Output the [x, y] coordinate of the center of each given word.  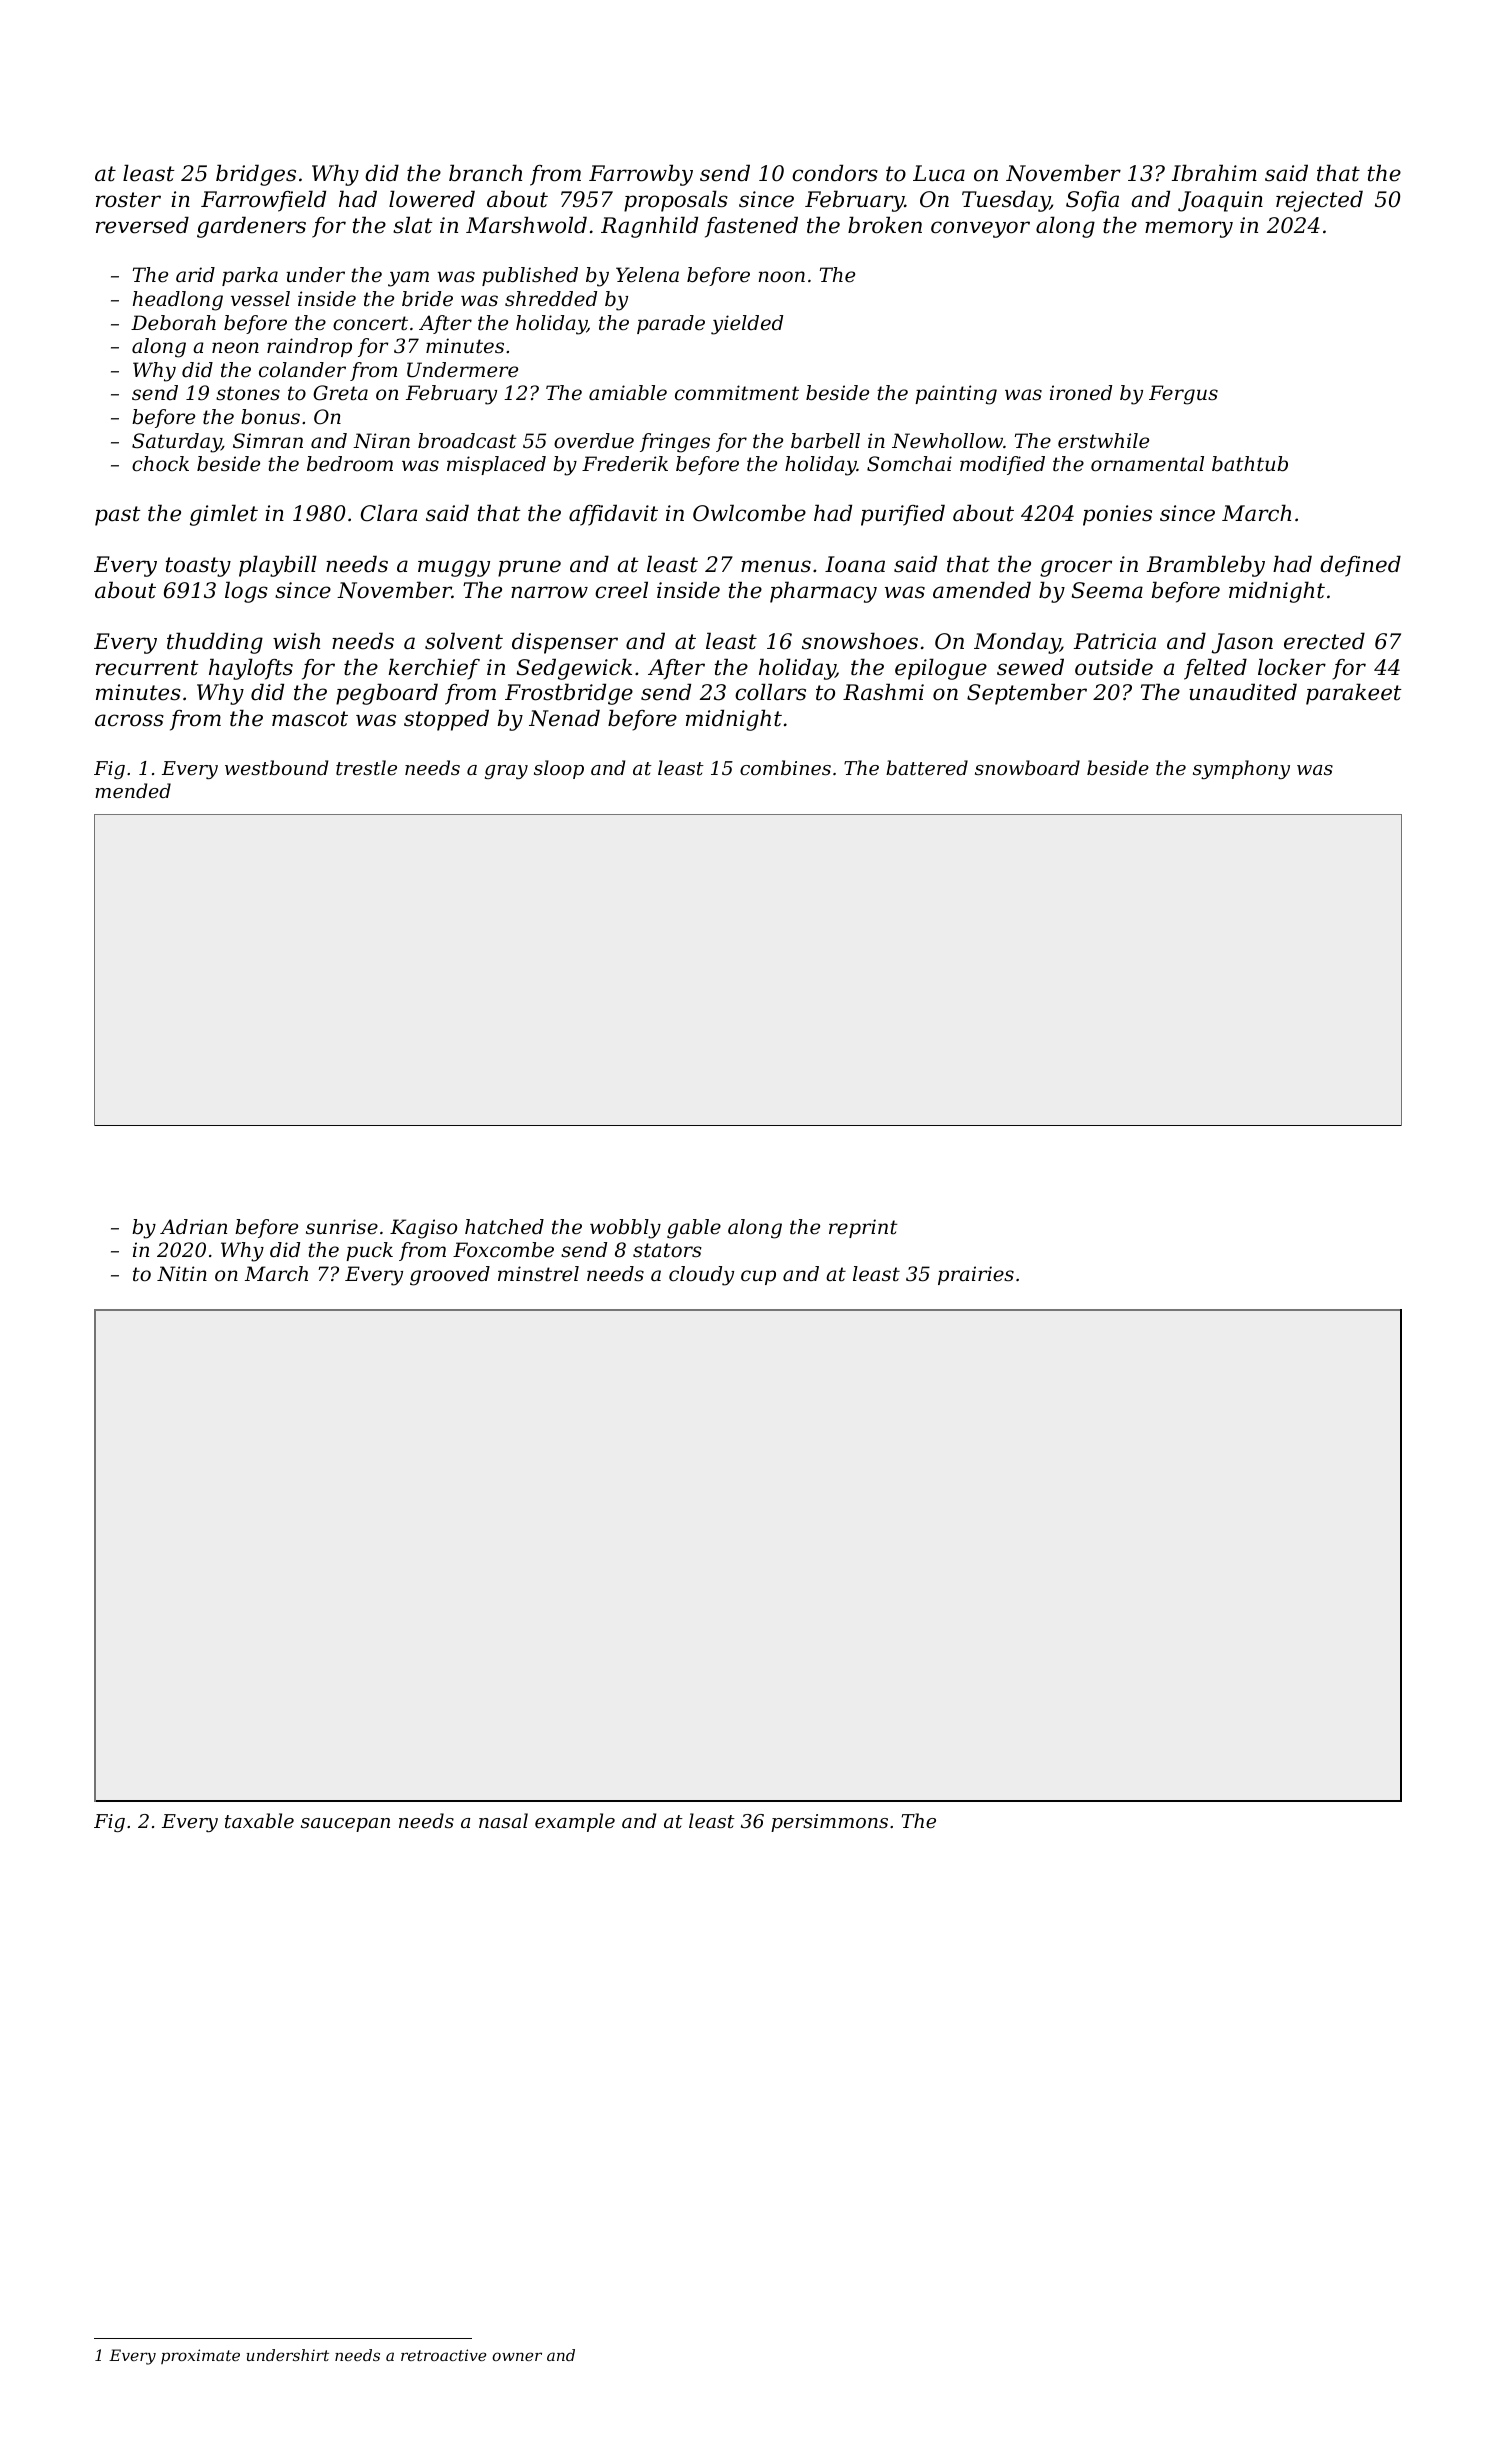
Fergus [1183, 395]
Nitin [182, 1274]
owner [517, 2356]
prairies [976, 1275]
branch [485, 173]
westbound [276, 767]
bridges [256, 175]
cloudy [701, 1276]
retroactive [443, 2355]
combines [785, 767]
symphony [1241, 769]
